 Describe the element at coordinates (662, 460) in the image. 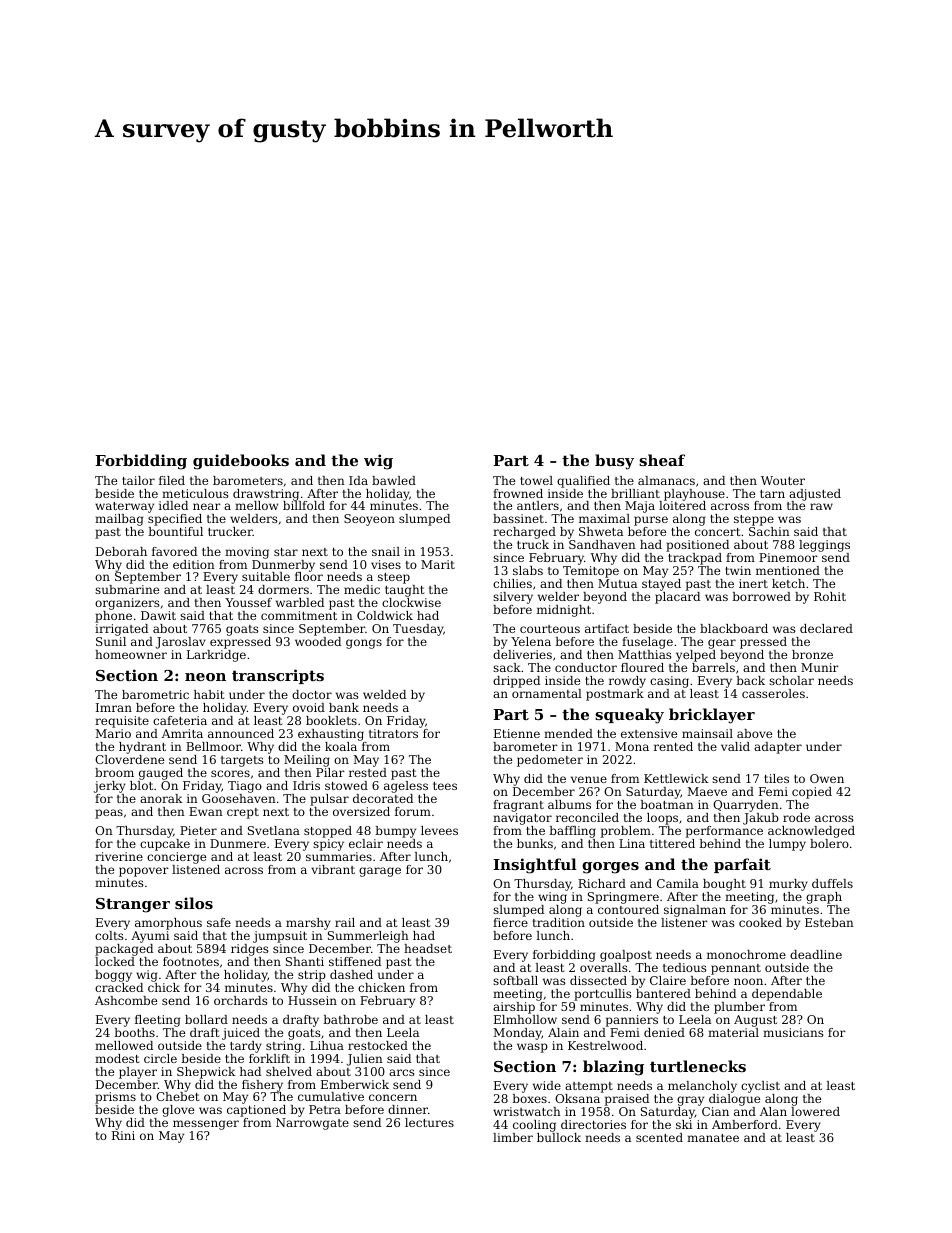

I see `sheaf` at that location.
